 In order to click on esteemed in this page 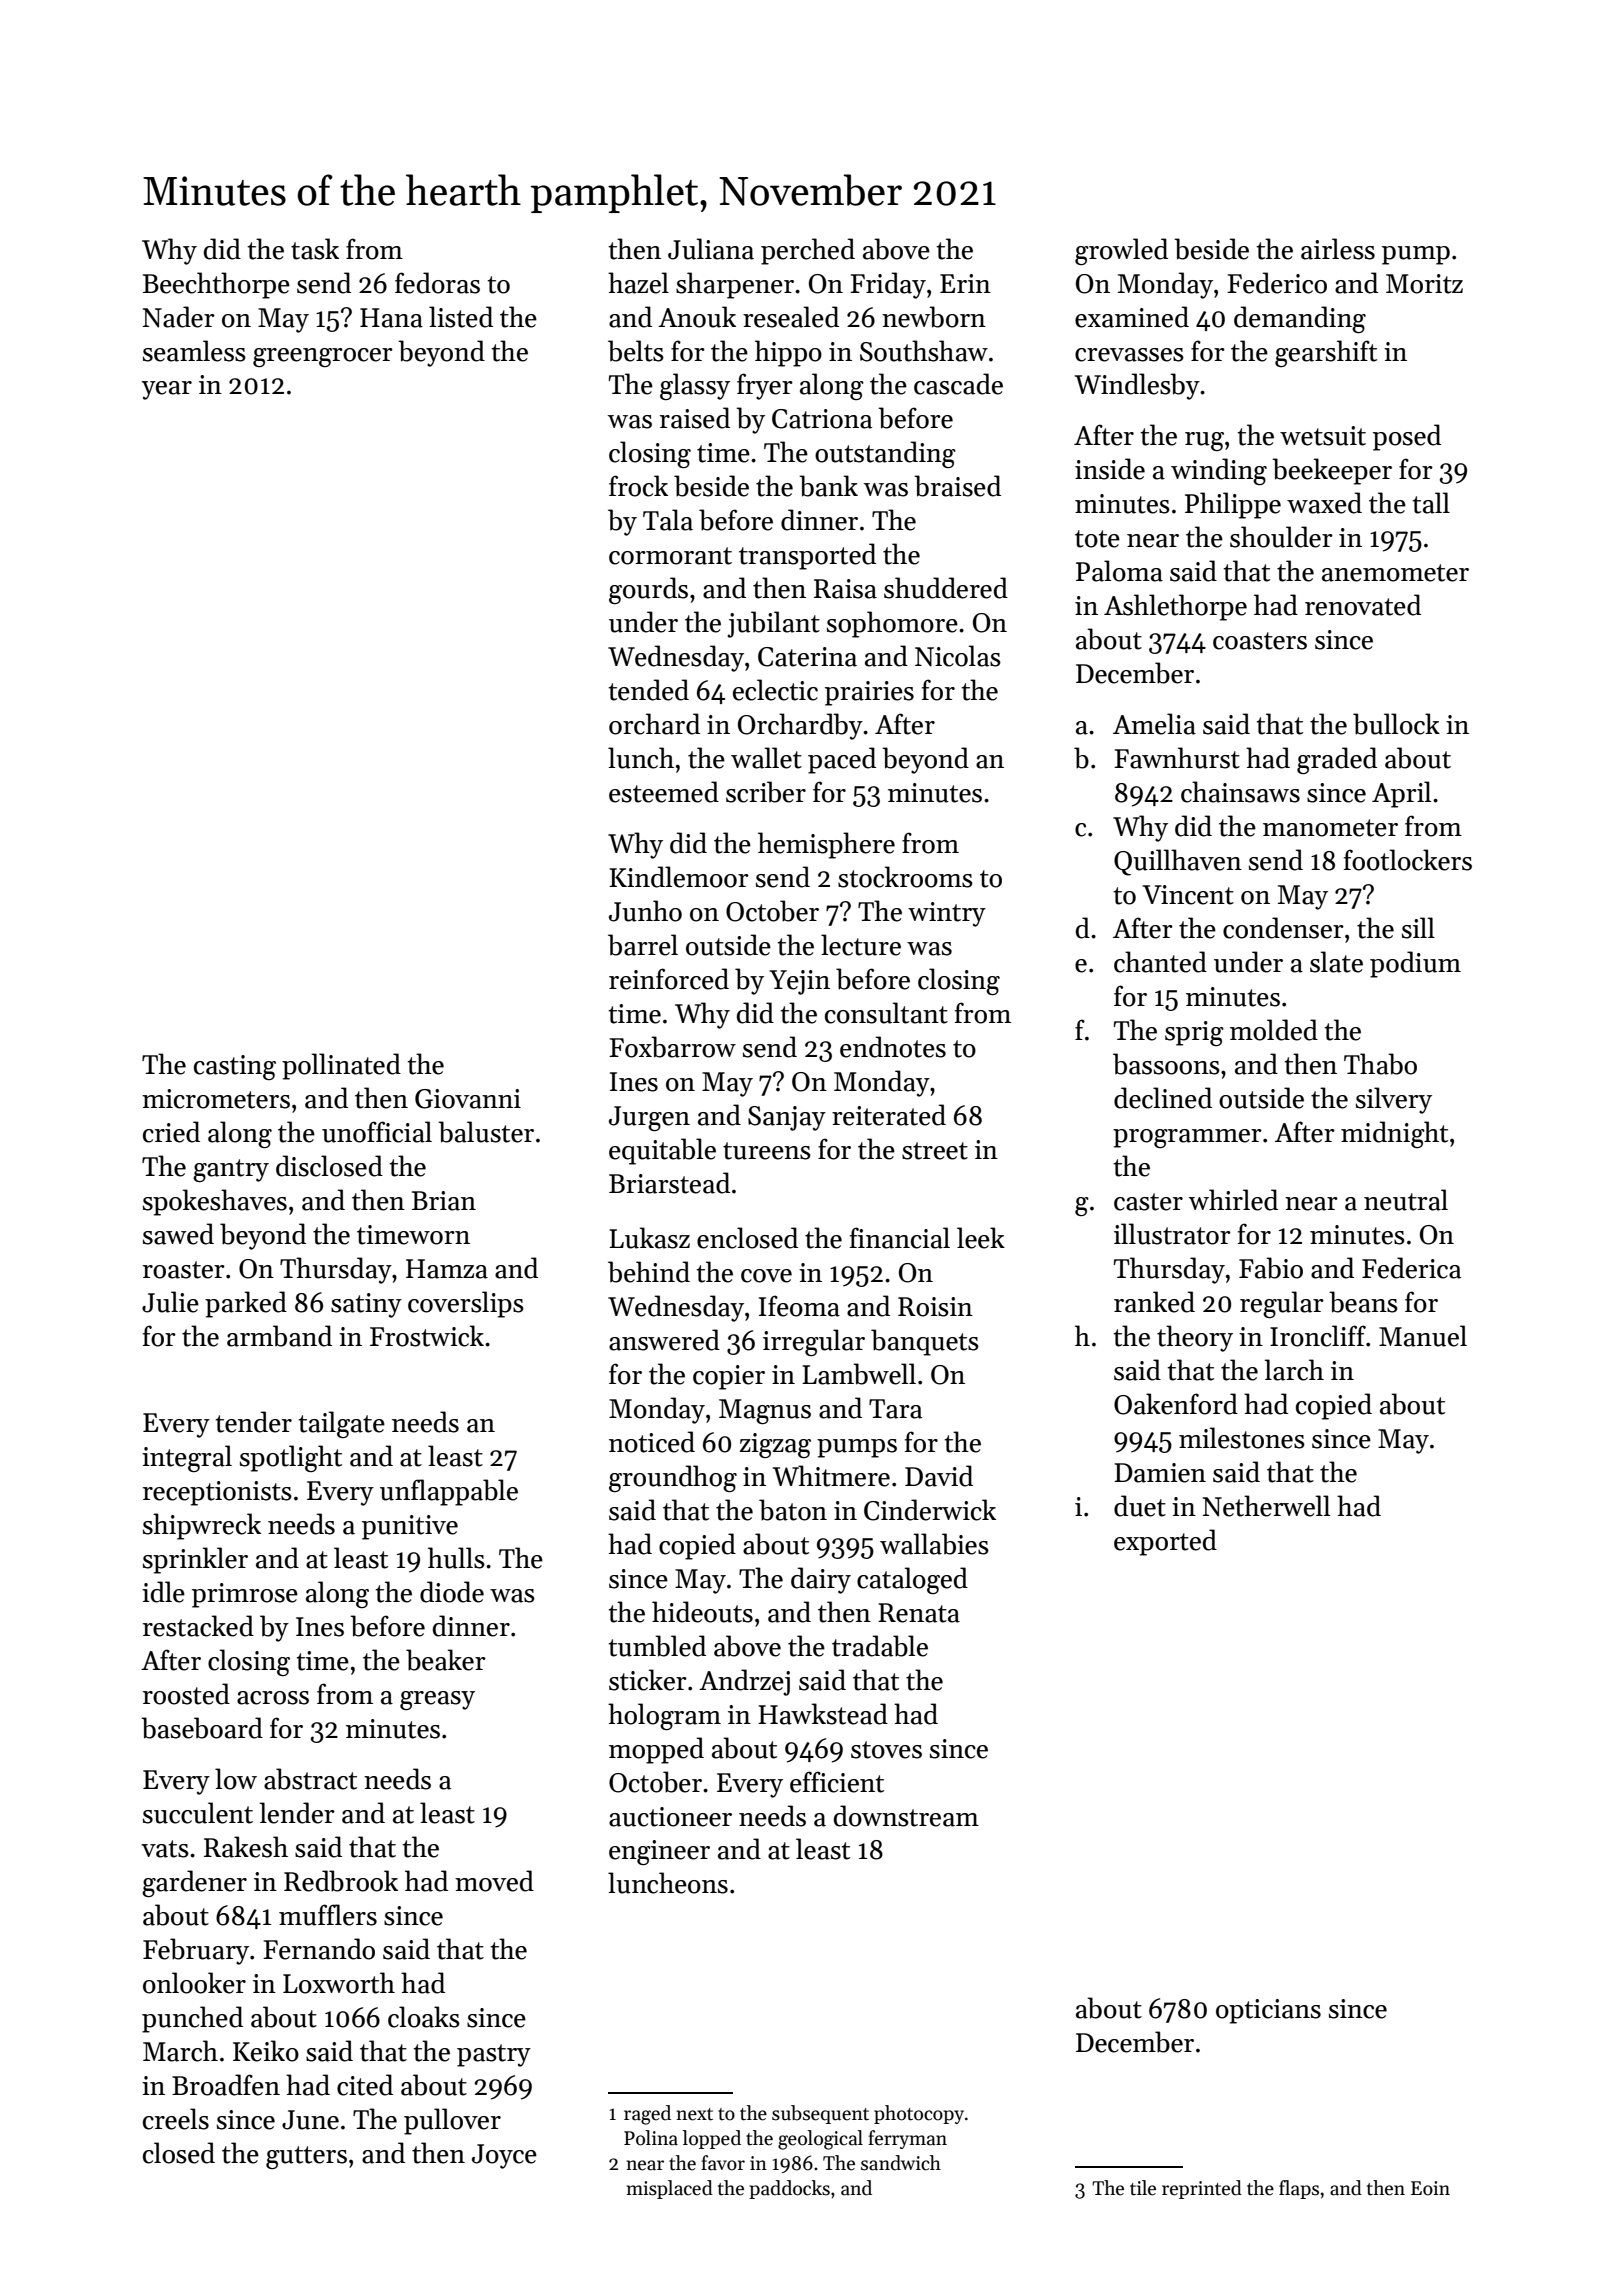, I will do `click(664, 792)`.
